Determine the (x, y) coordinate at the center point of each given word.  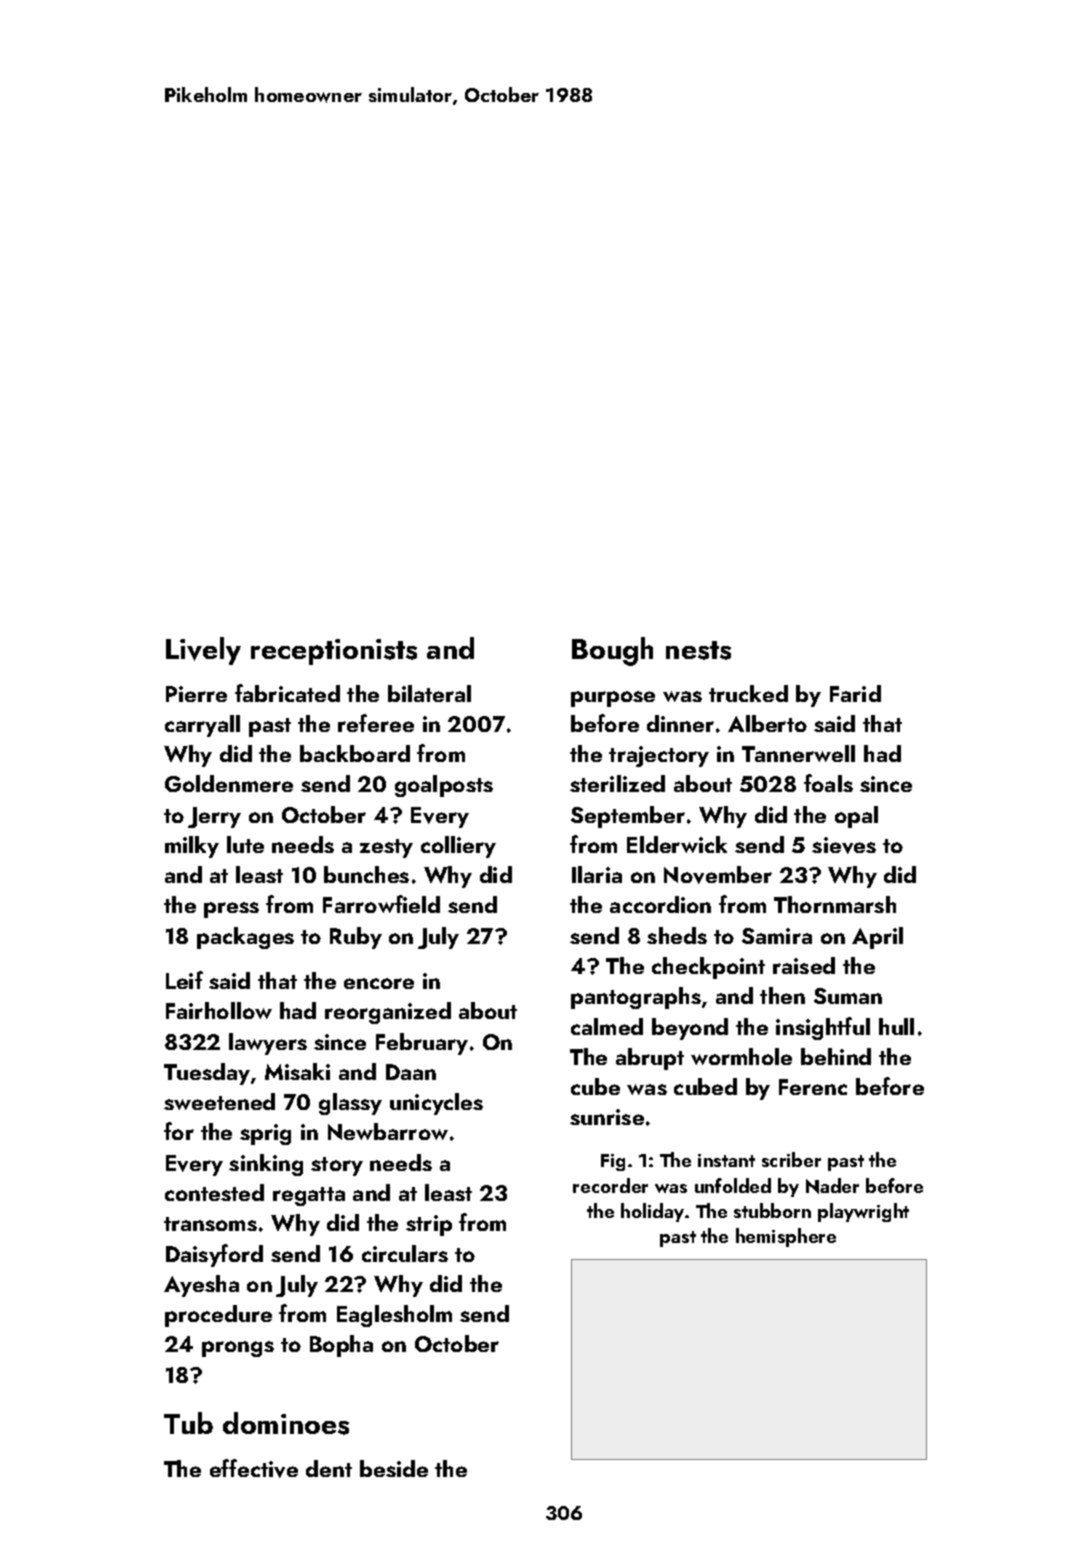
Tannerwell (798, 753)
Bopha (341, 1346)
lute (245, 844)
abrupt (650, 1059)
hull (896, 1026)
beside (394, 1468)
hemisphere (786, 1237)
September (628, 817)
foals (828, 783)
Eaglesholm (394, 1316)
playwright (863, 1212)
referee (376, 723)
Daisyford (214, 1255)
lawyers (268, 1044)
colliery (458, 847)
